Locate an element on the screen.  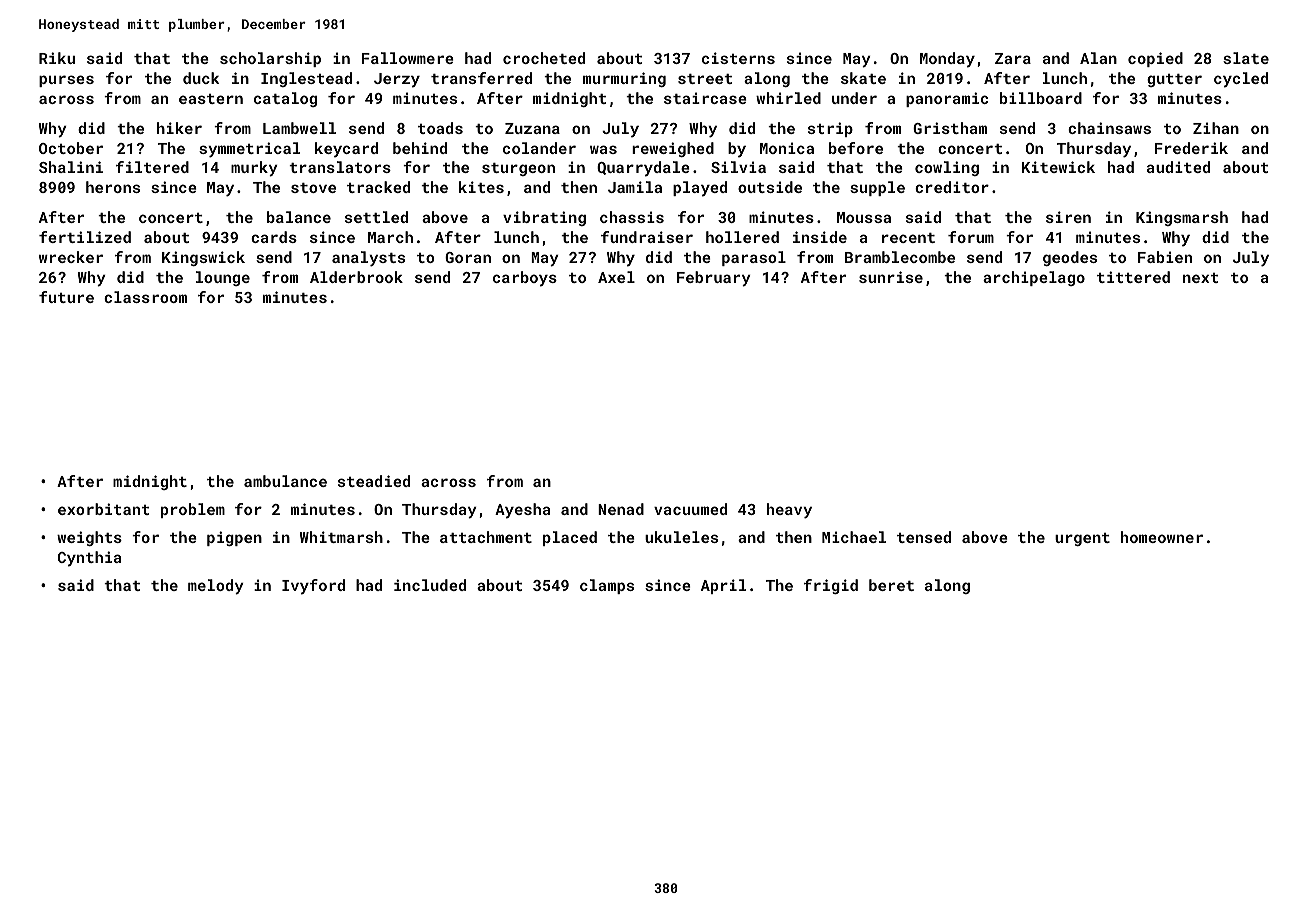
ambulance is located at coordinates (285, 481).
